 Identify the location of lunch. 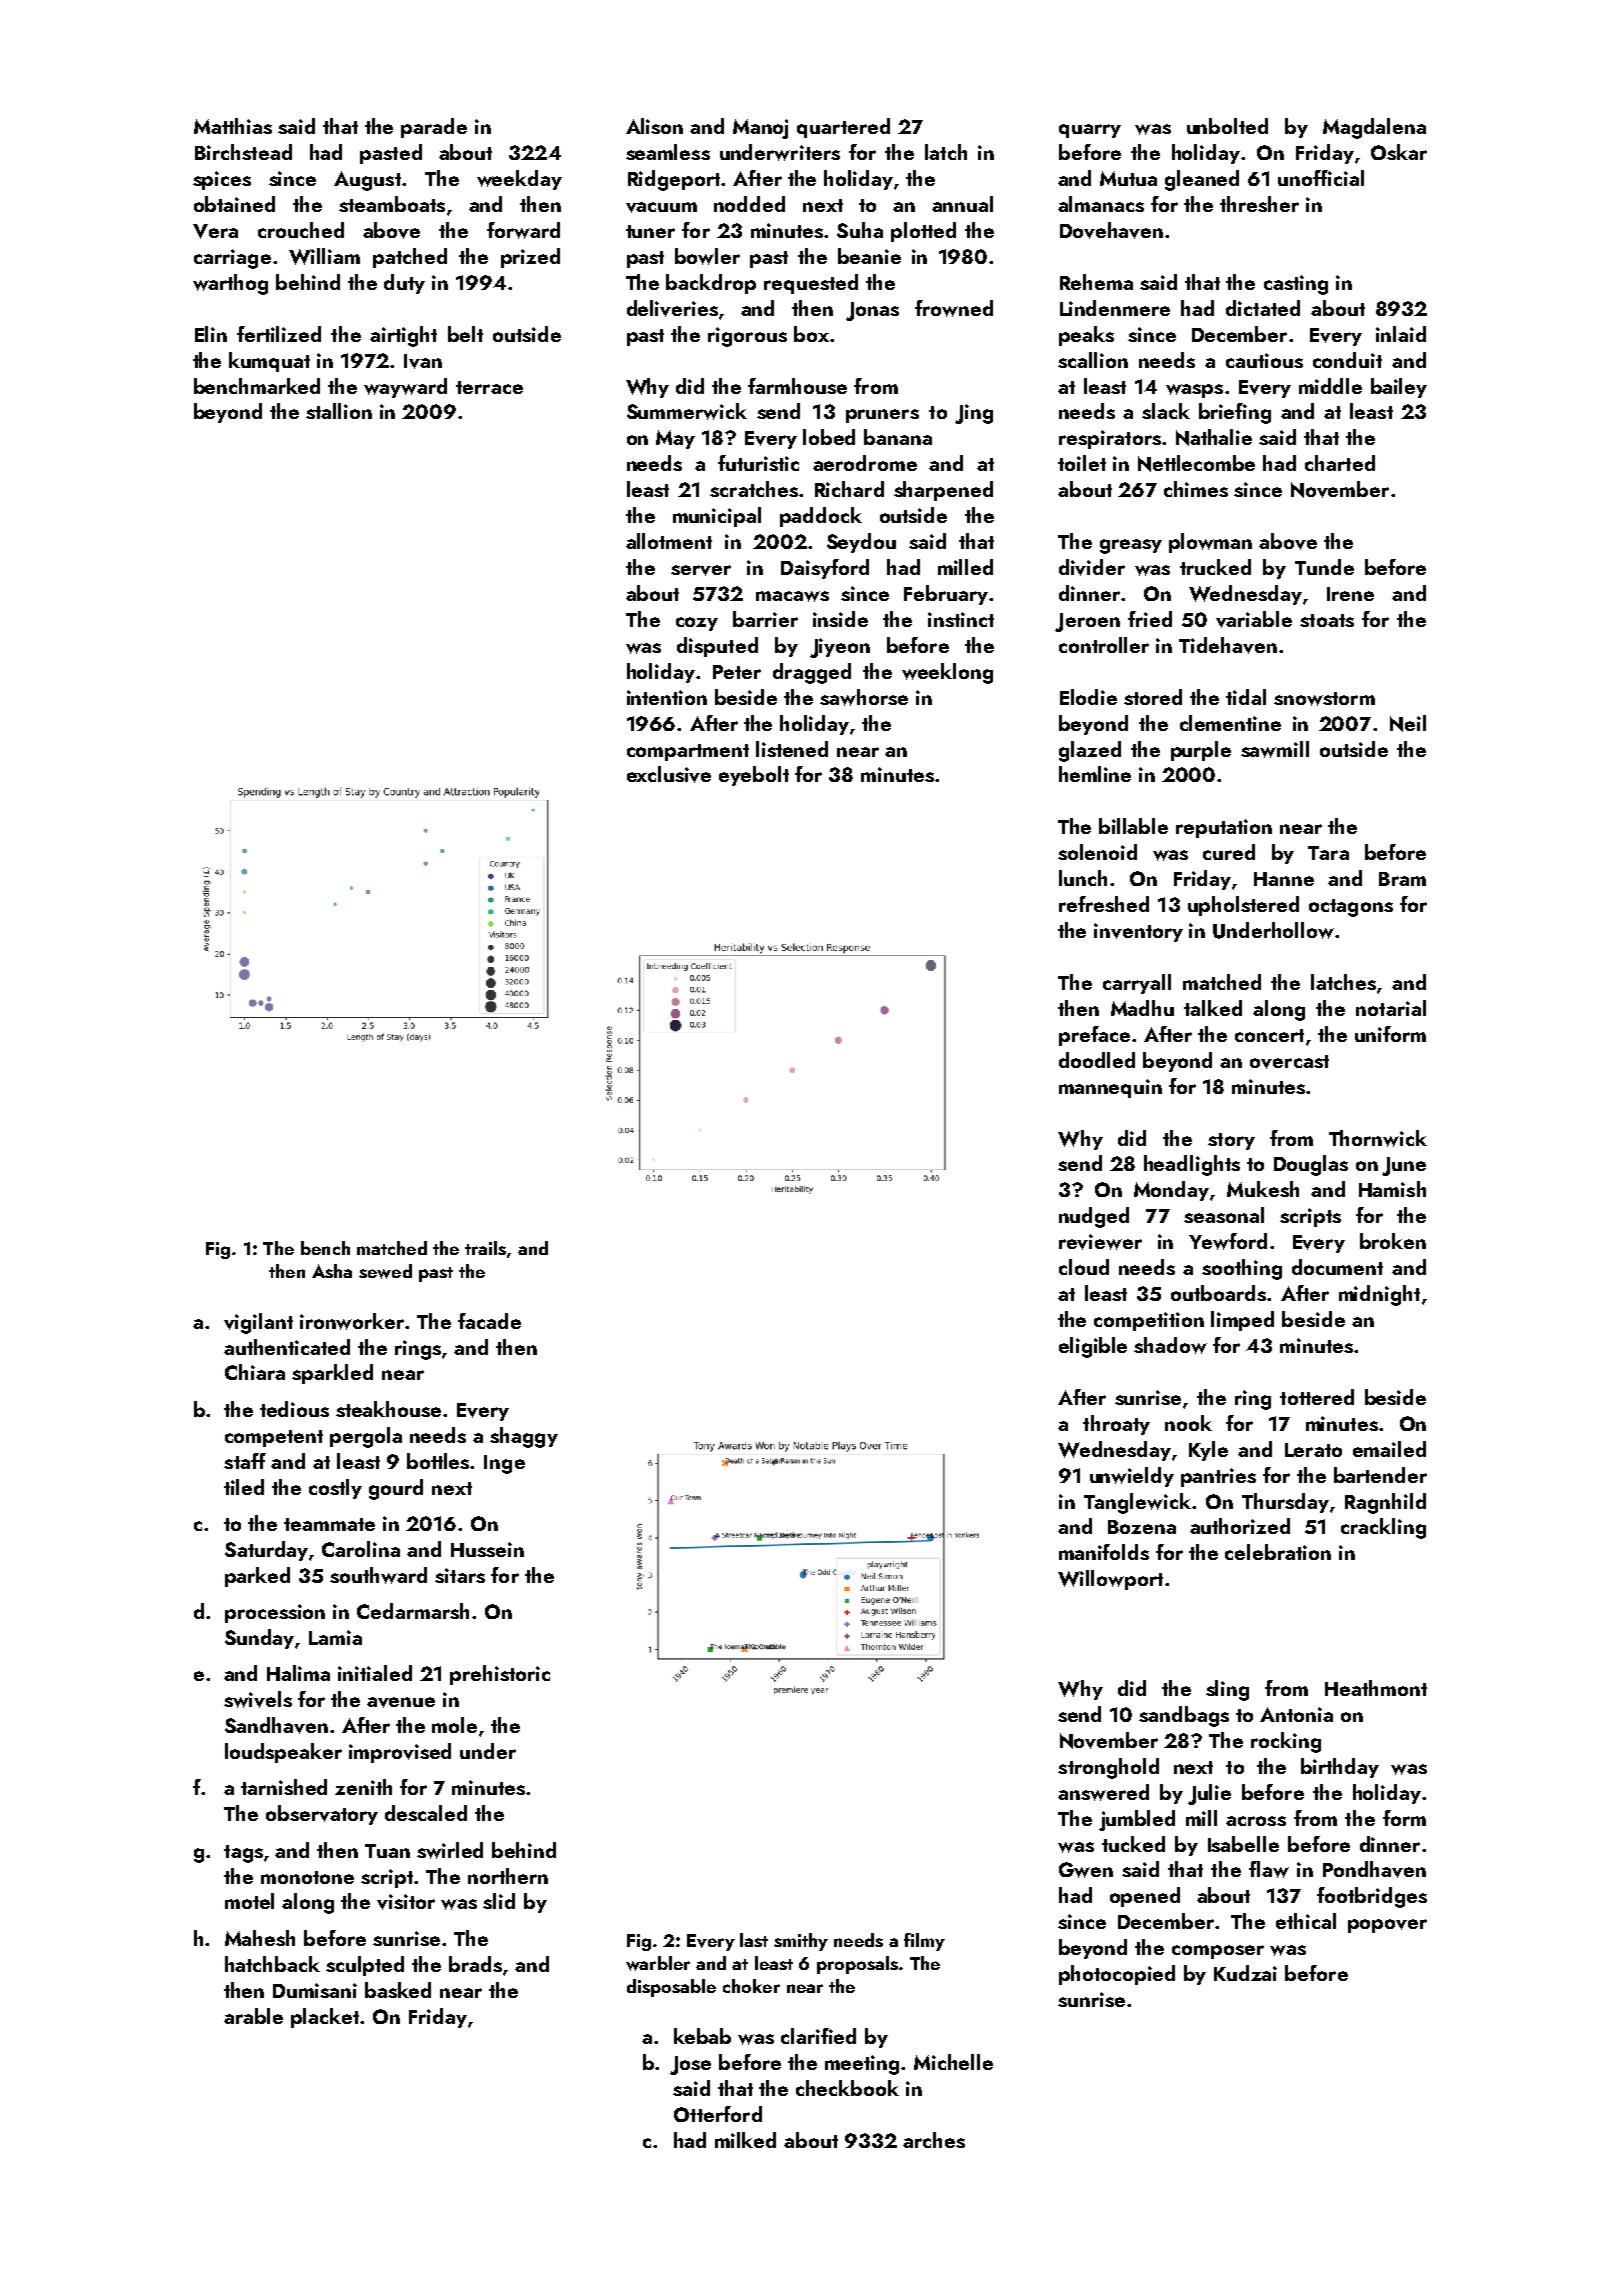
(1083, 878).
